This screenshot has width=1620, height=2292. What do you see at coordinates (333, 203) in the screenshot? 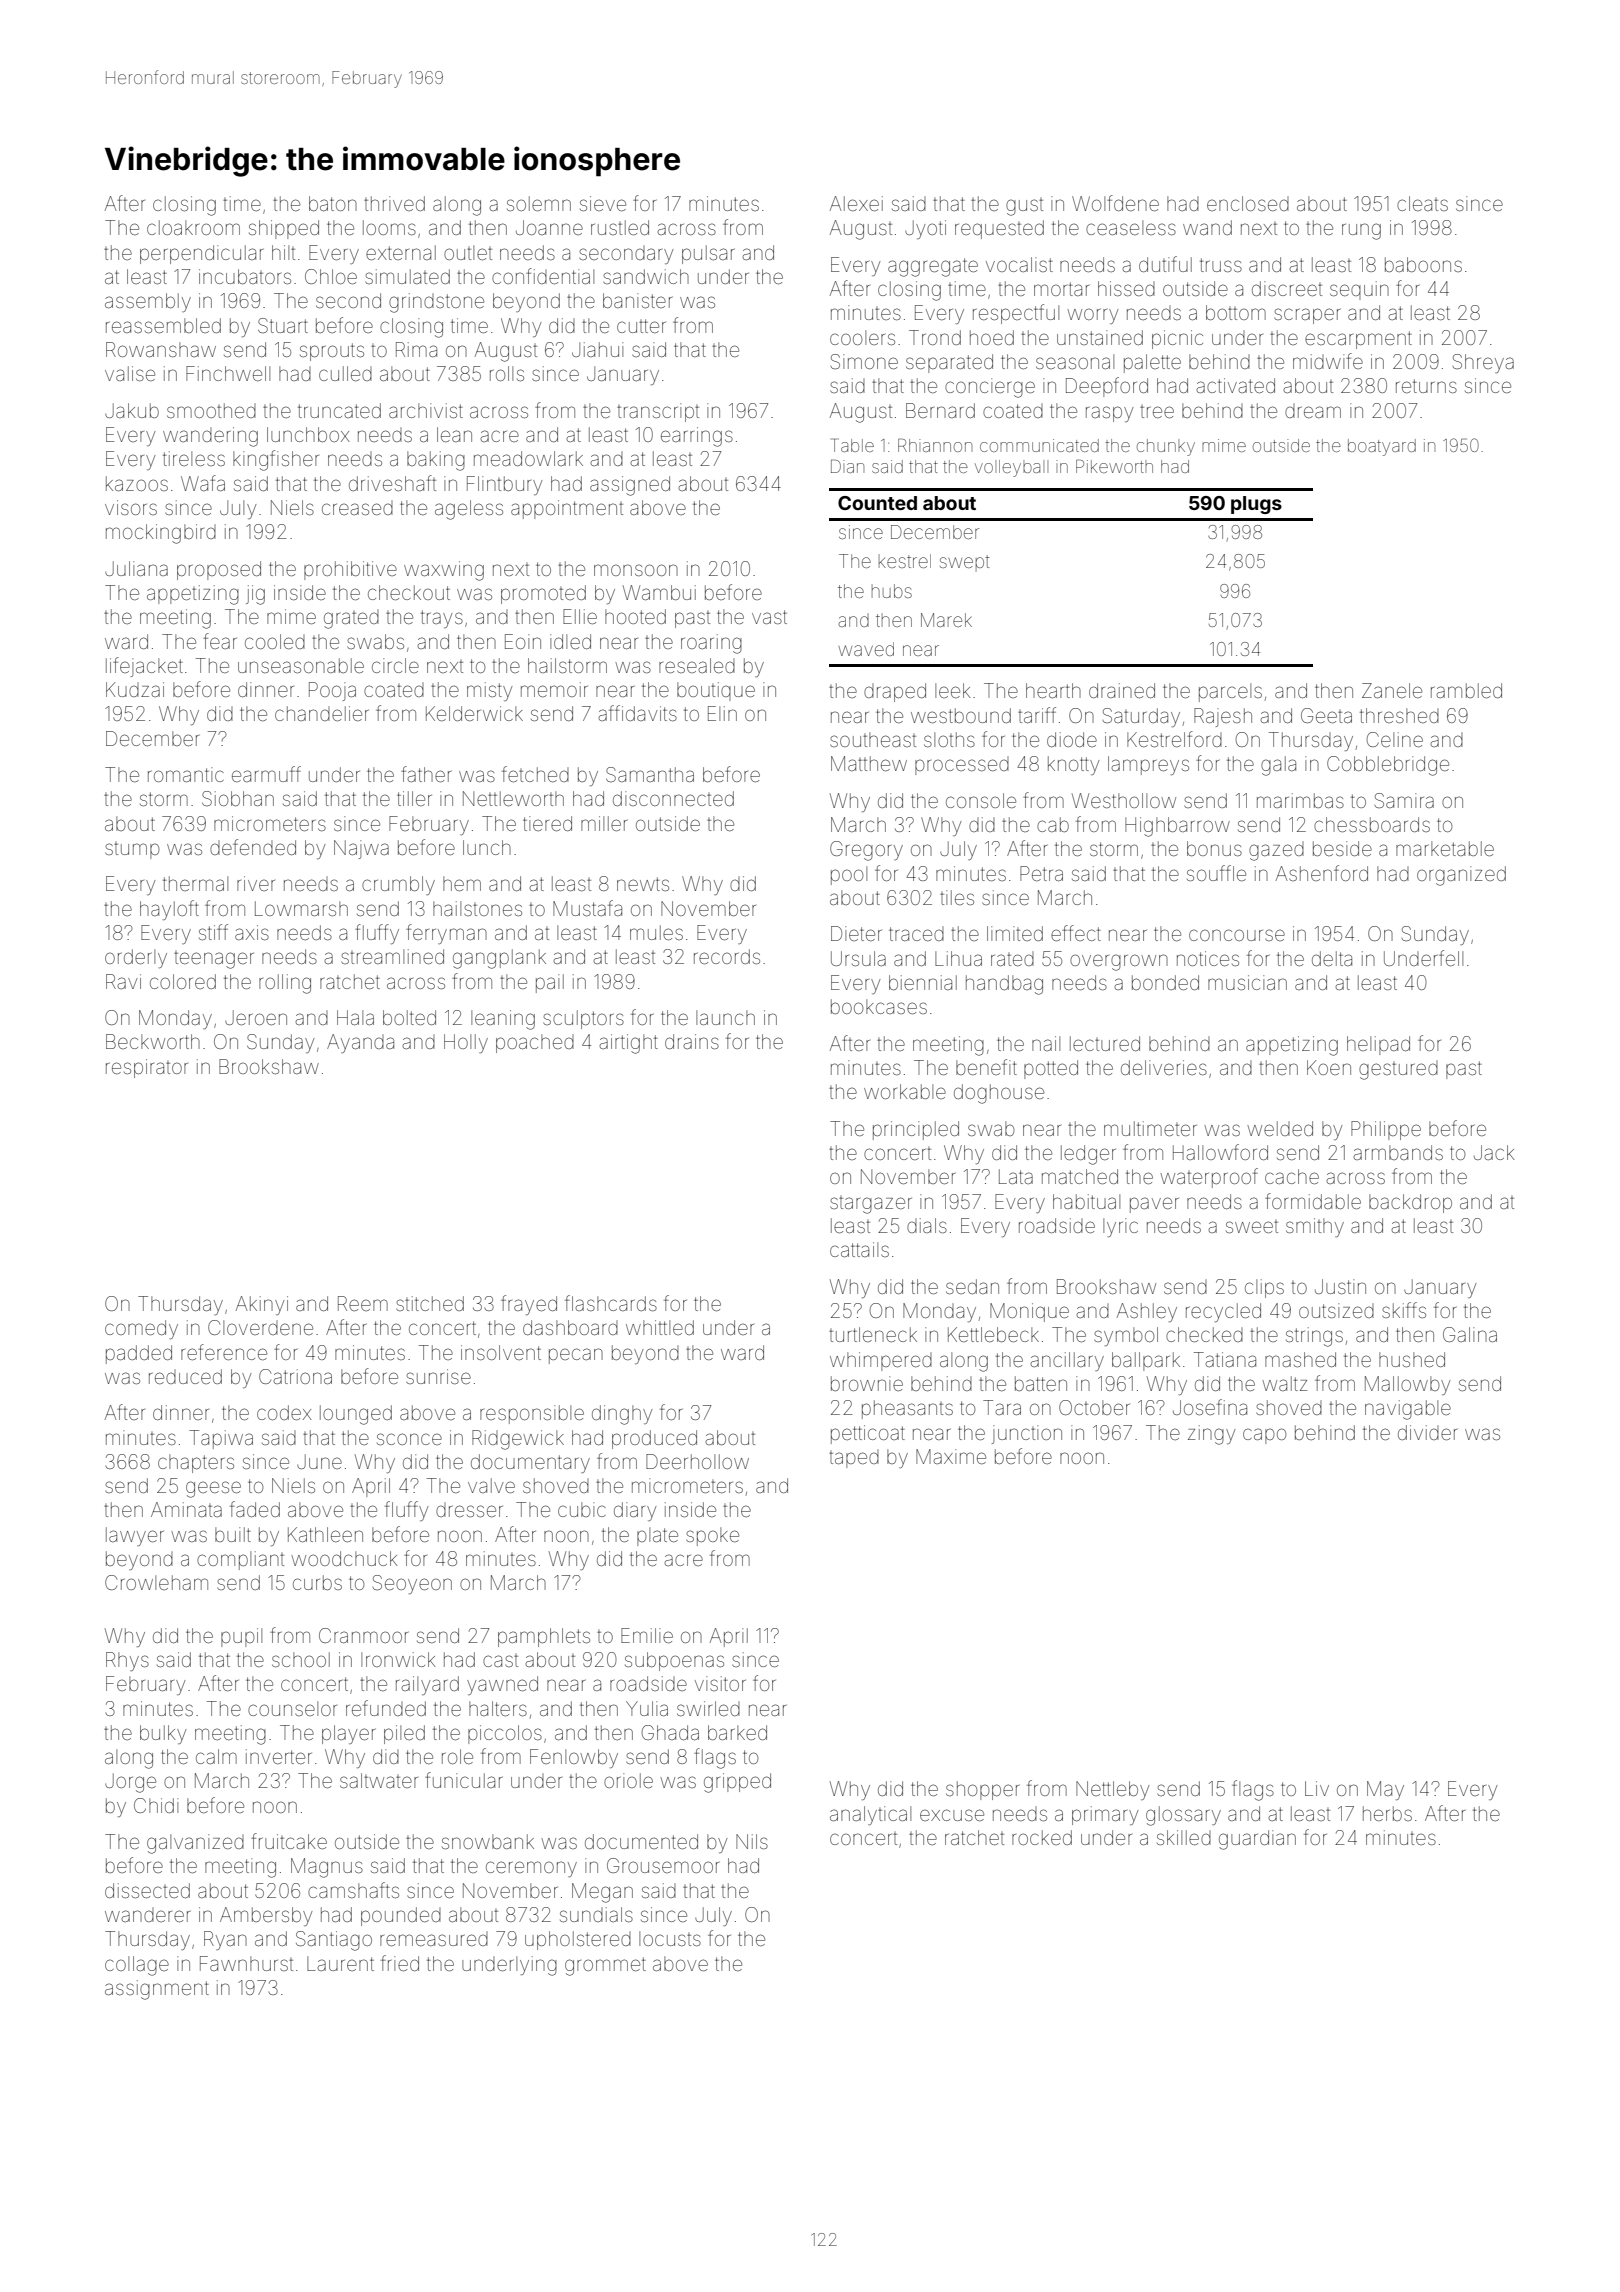
I see `baton` at bounding box center [333, 203].
